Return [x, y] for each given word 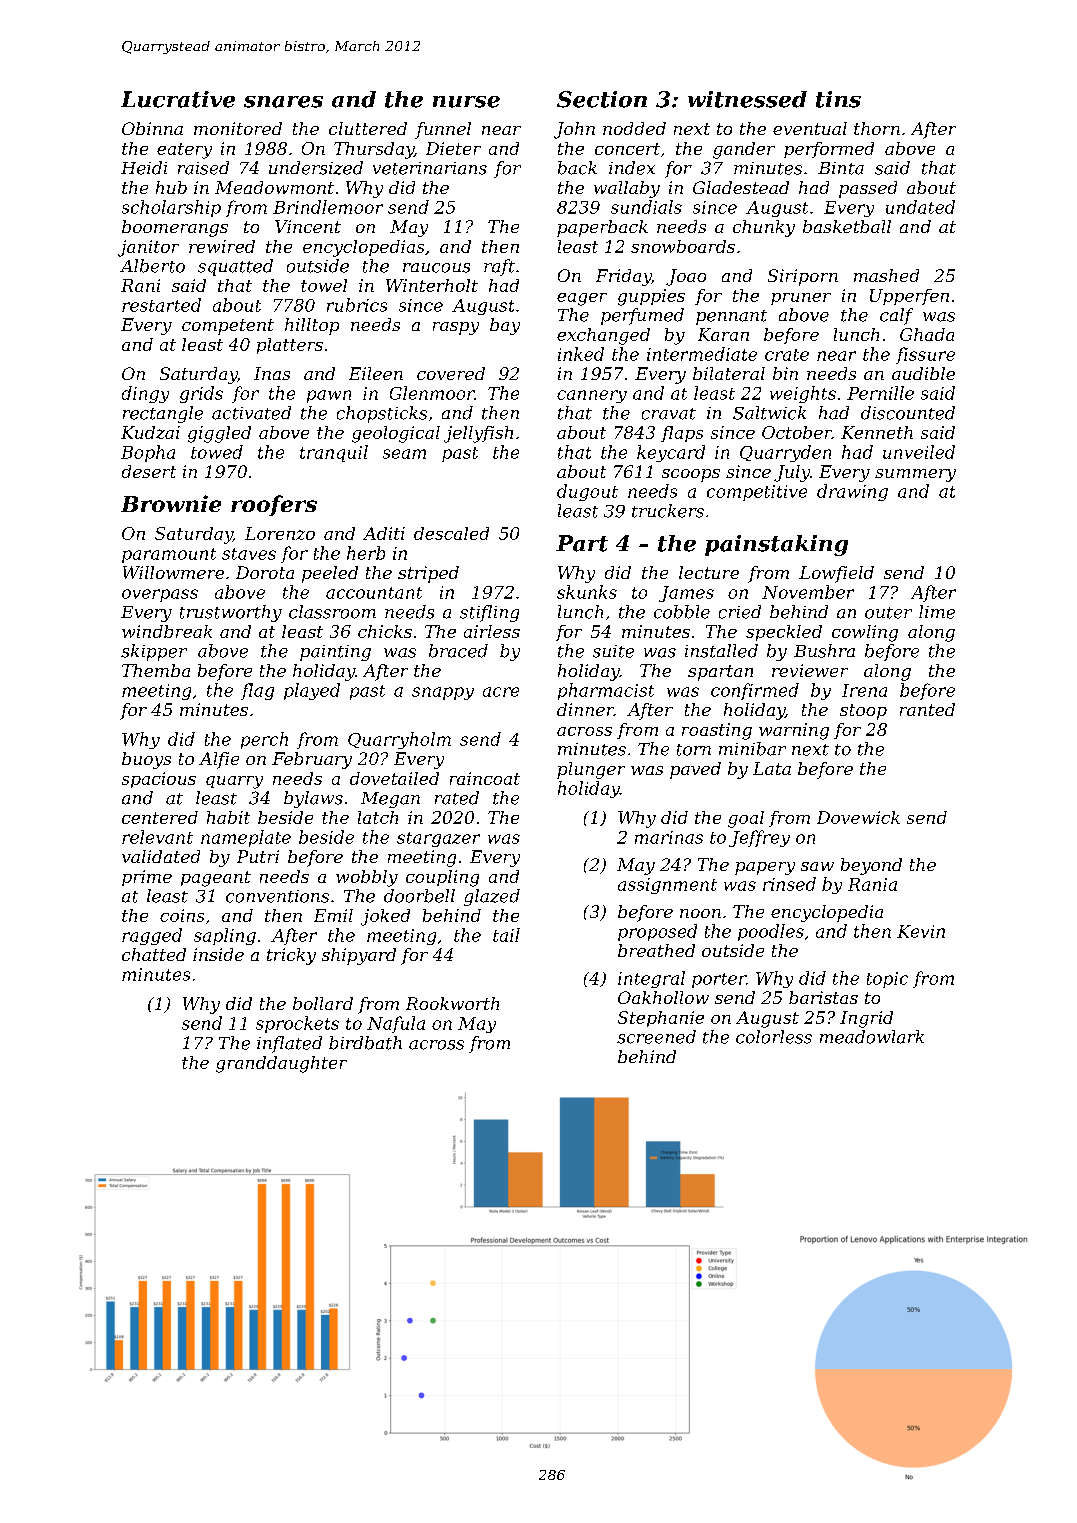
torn [694, 750]
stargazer [438, 839]
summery [915, 475]
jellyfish [478, 434]
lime [937, 612]
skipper [154, 652]
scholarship [171, 208]
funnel [443, 130]
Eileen [376, 373]
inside [218, 954]
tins [838, 99]
